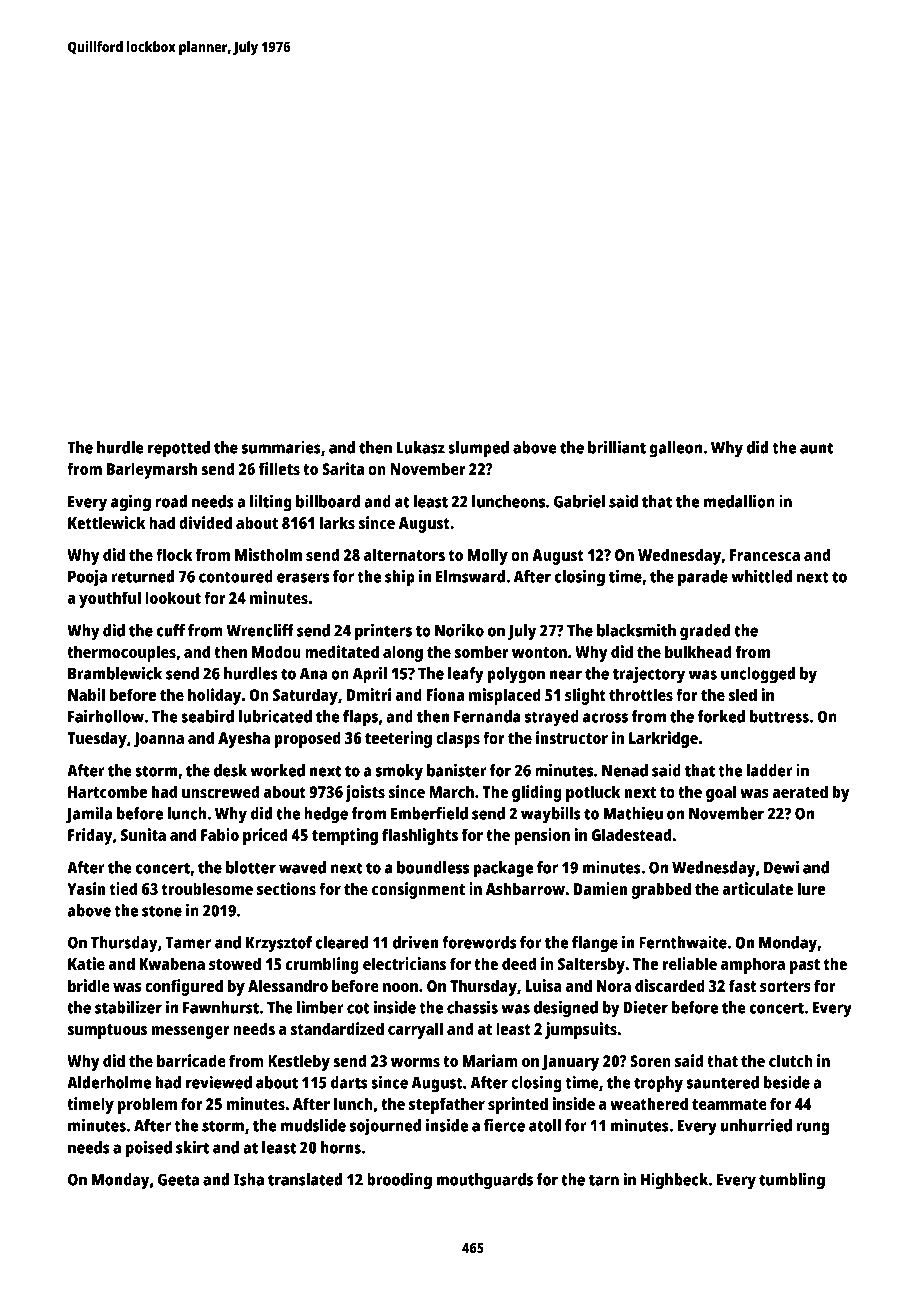  Describe the element at coordinates (472, 1007) in the screenshot. I see `chassis` at that location.
